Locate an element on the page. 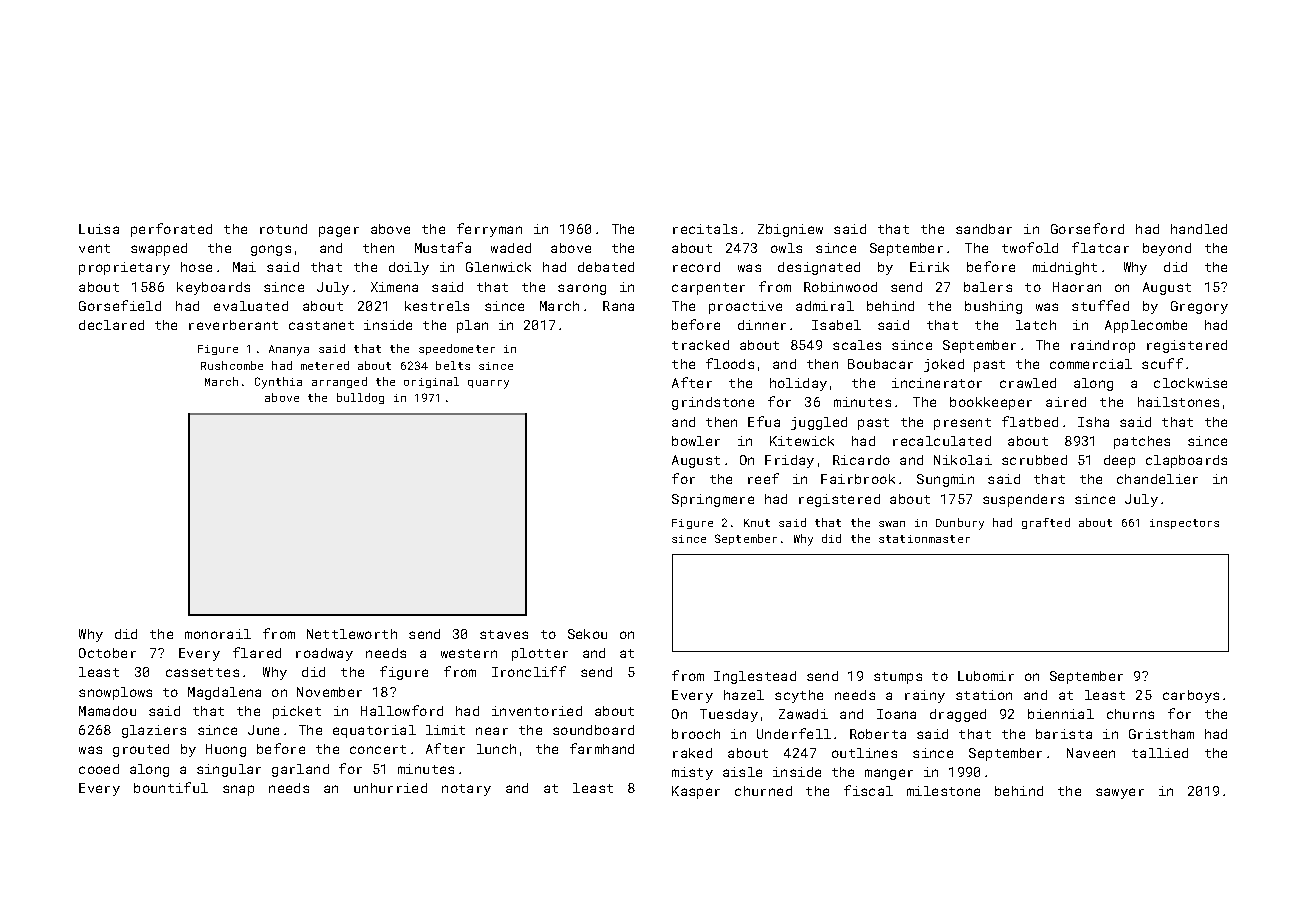  floods is located at coordinates (730, 363).
